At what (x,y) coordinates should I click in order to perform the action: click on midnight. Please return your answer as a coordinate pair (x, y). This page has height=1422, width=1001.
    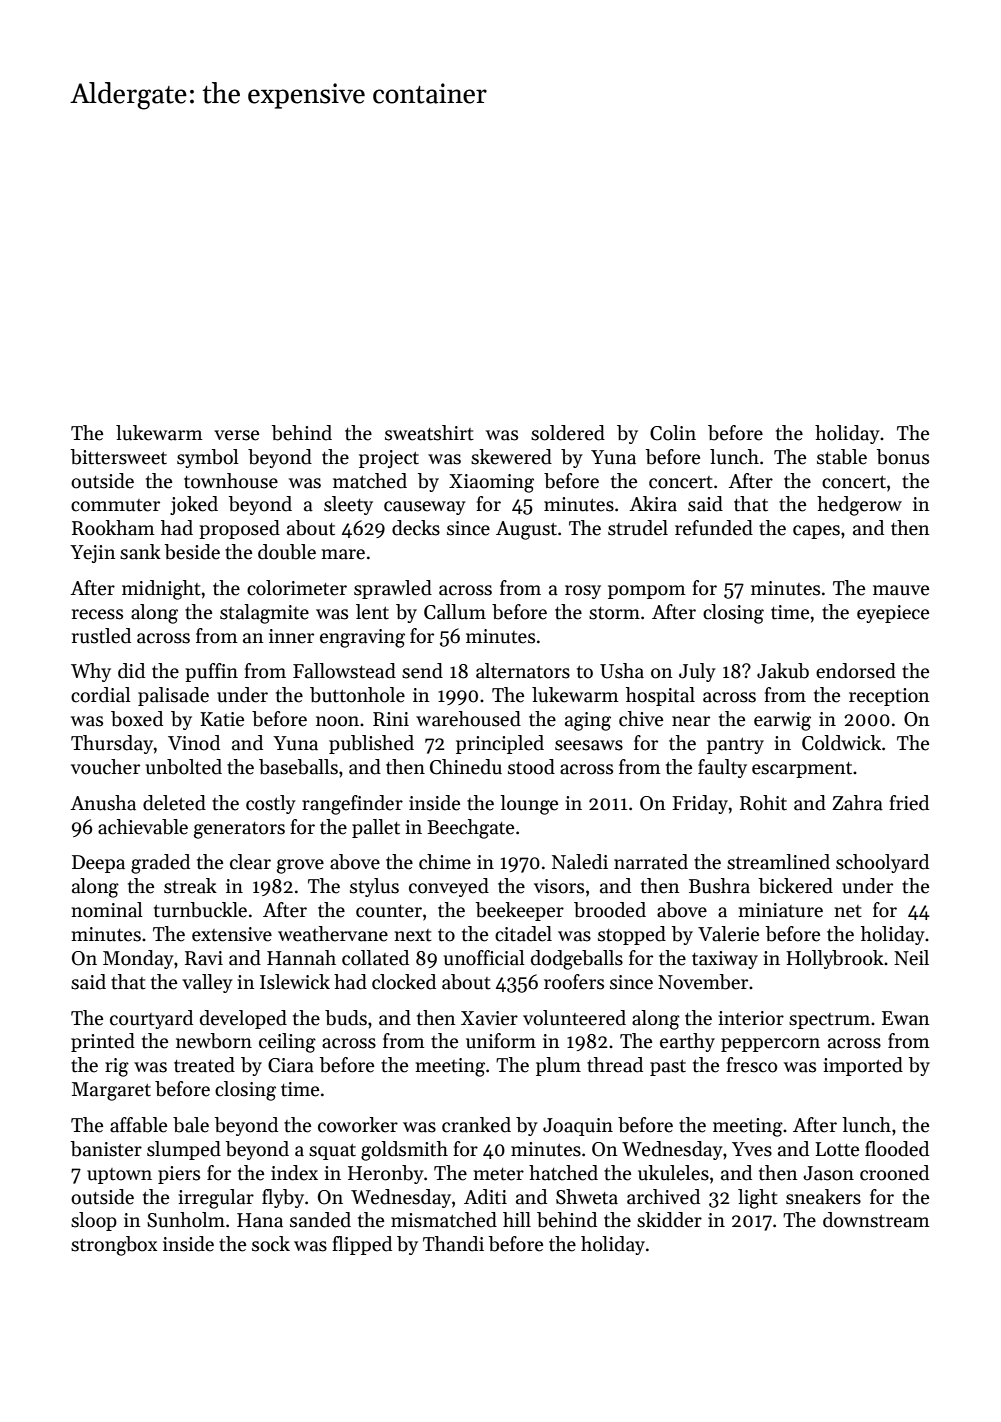
    Looking at the image, I should click on (161, 590).
